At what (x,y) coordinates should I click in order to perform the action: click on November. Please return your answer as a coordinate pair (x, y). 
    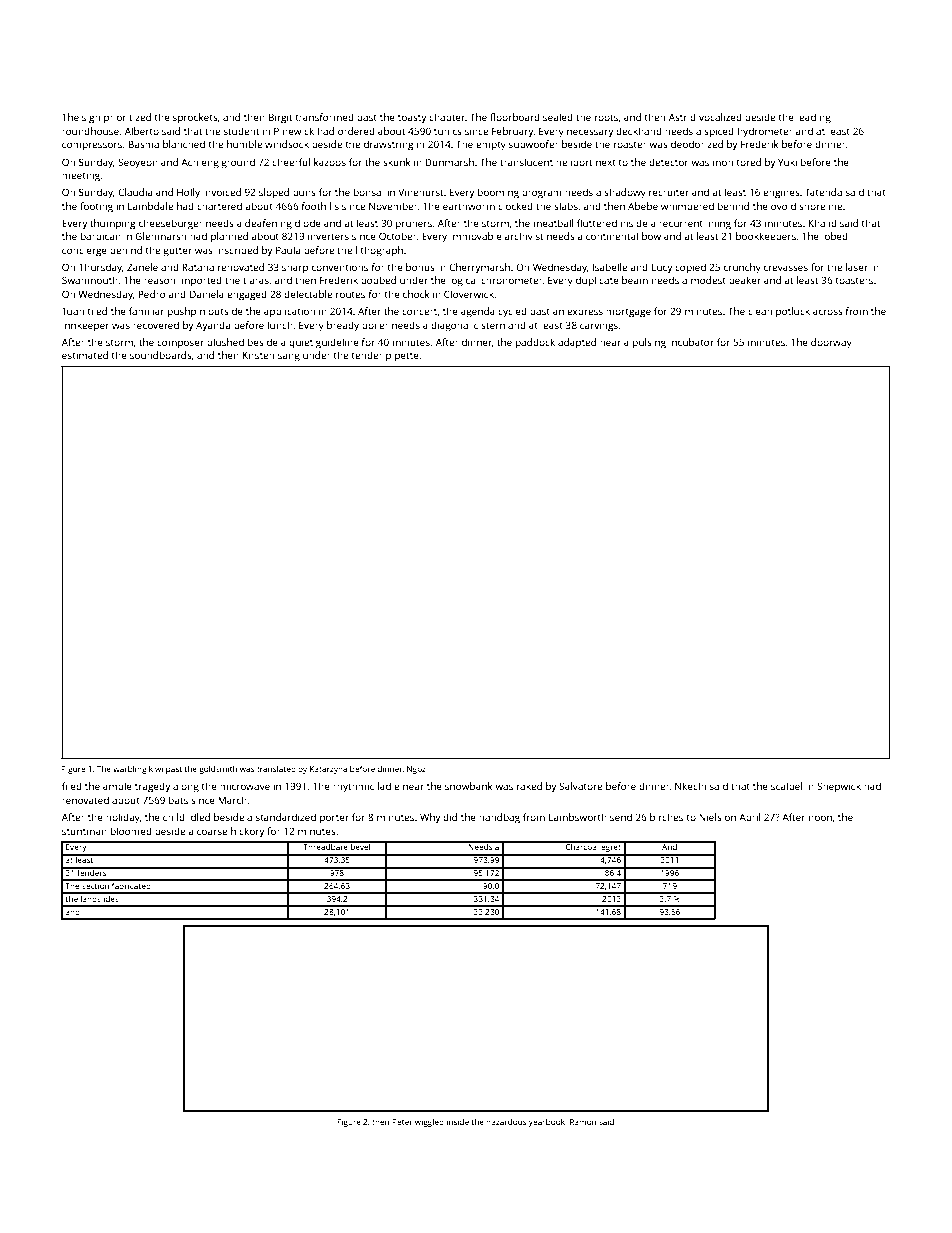
    Looking at the image, I should click on (393, 206).
